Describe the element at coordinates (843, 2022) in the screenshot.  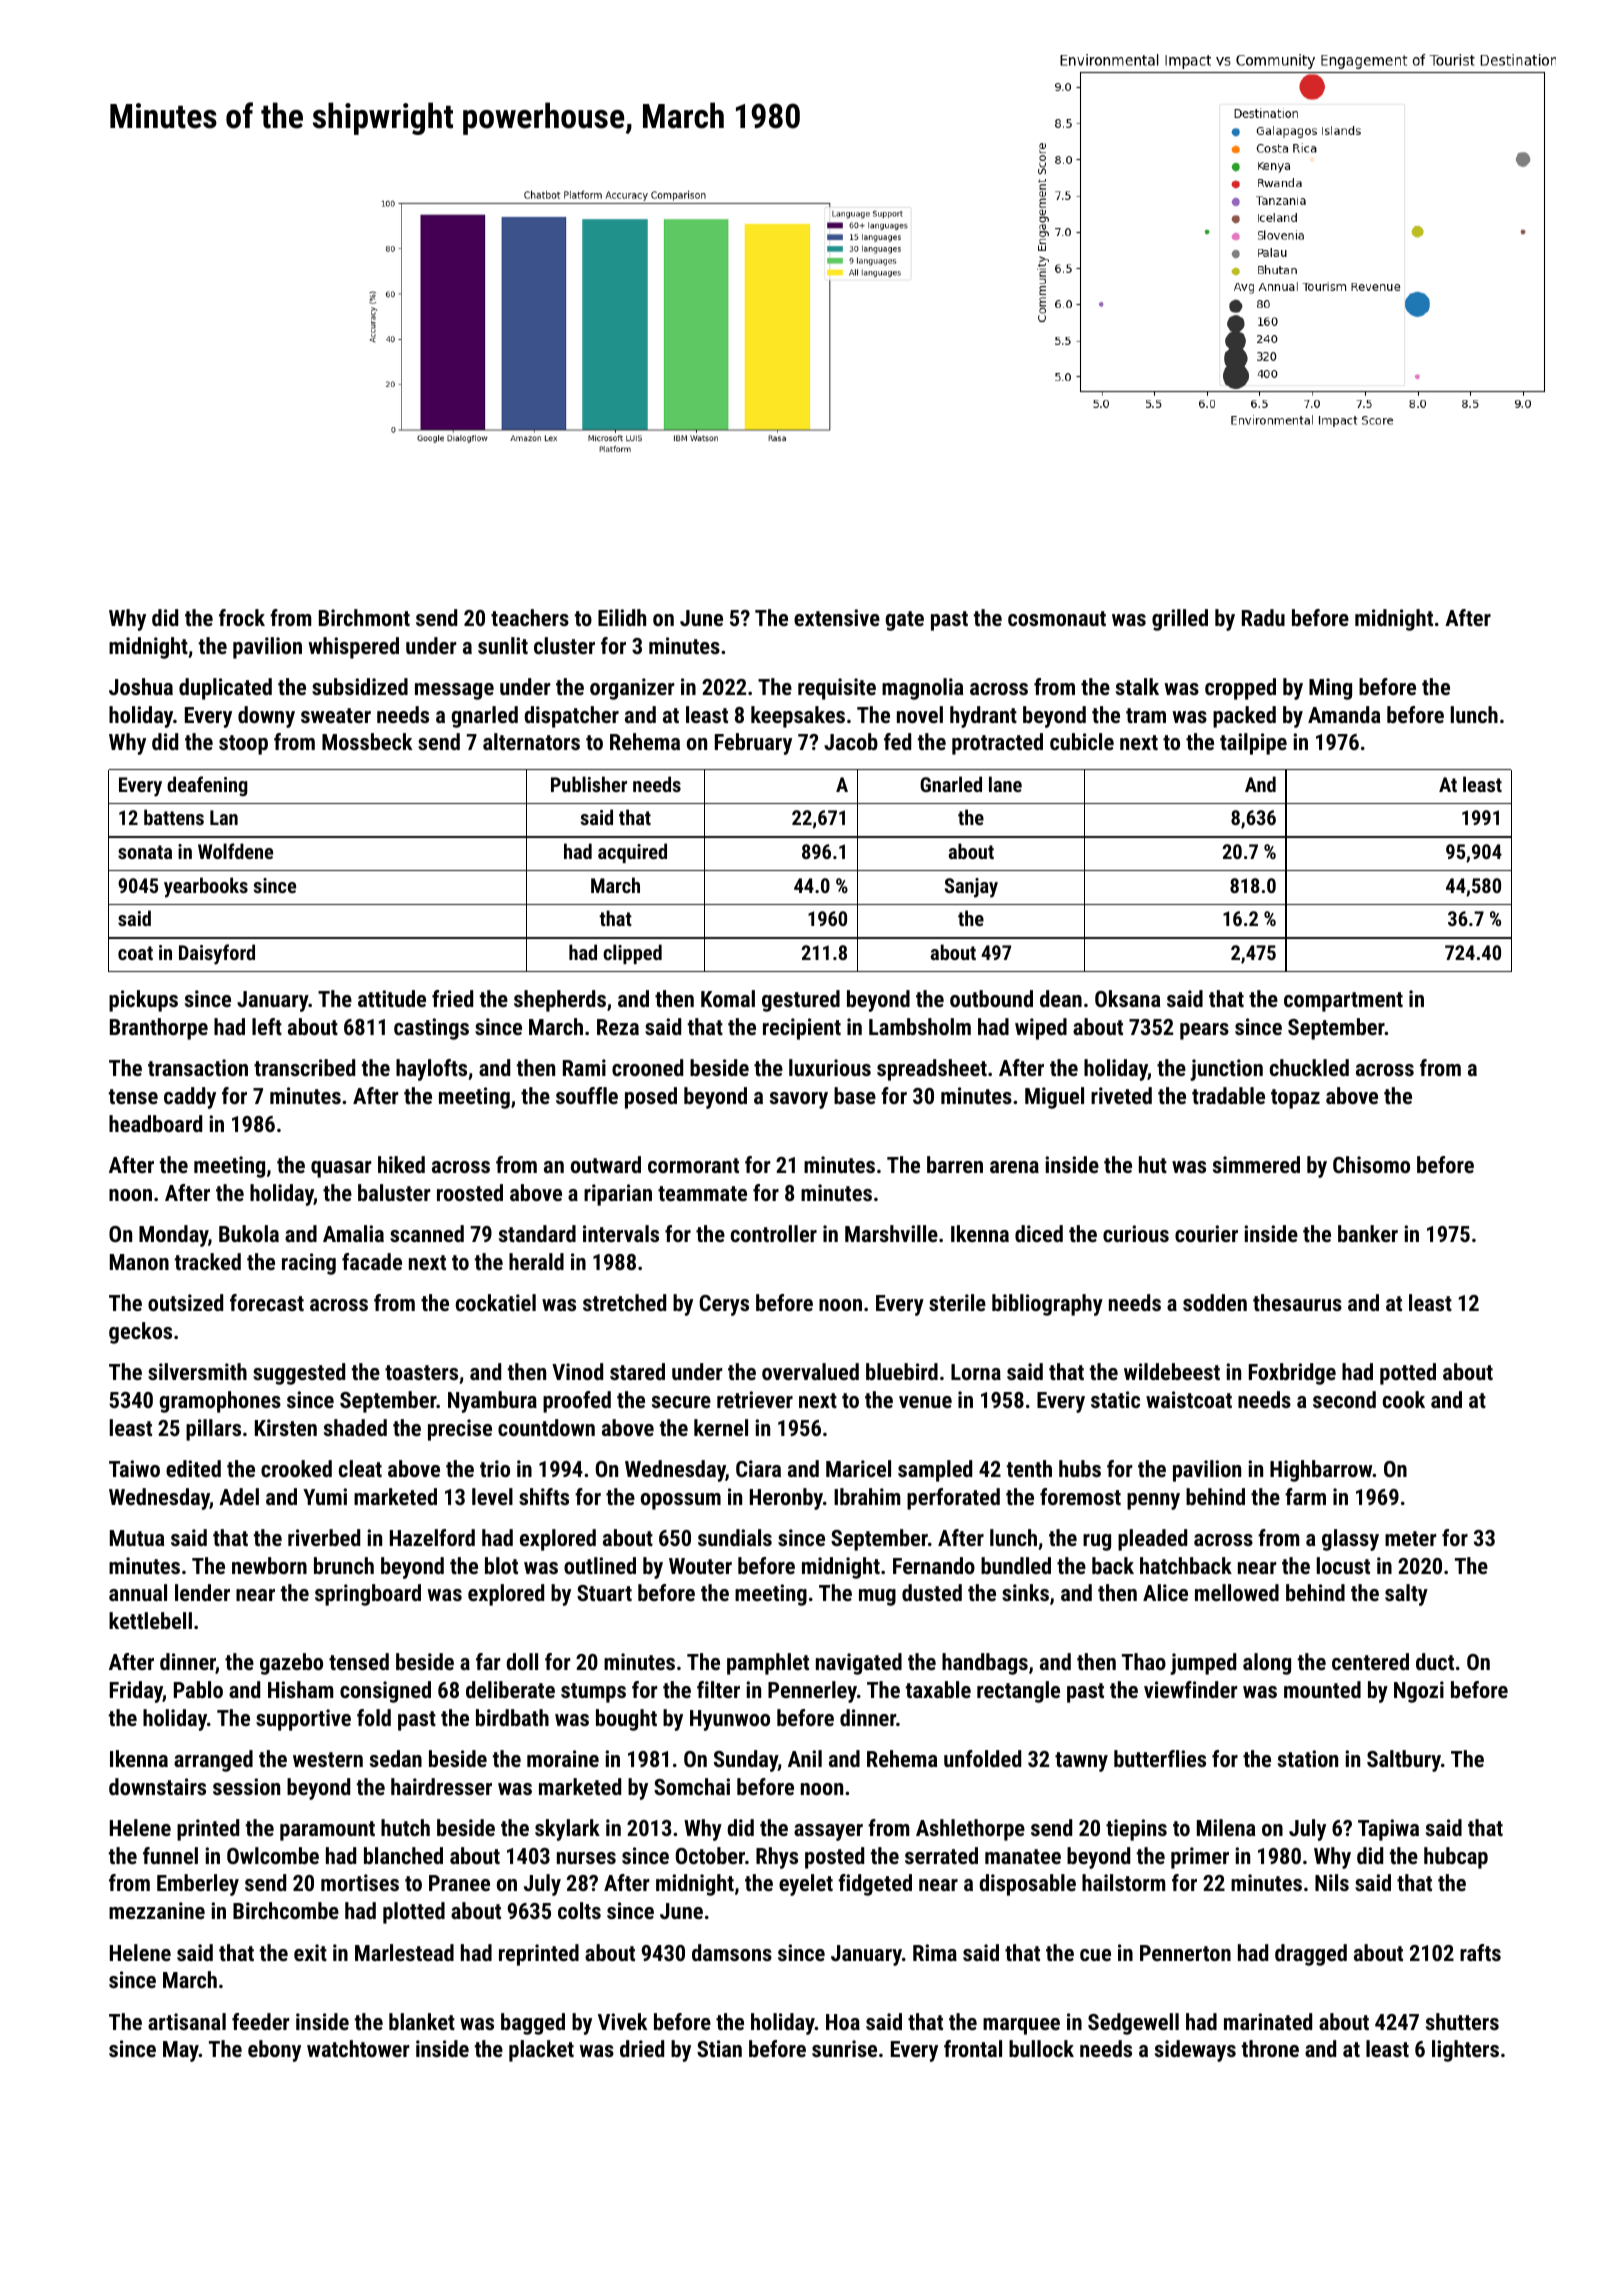
I see `Hoa` at that location.
